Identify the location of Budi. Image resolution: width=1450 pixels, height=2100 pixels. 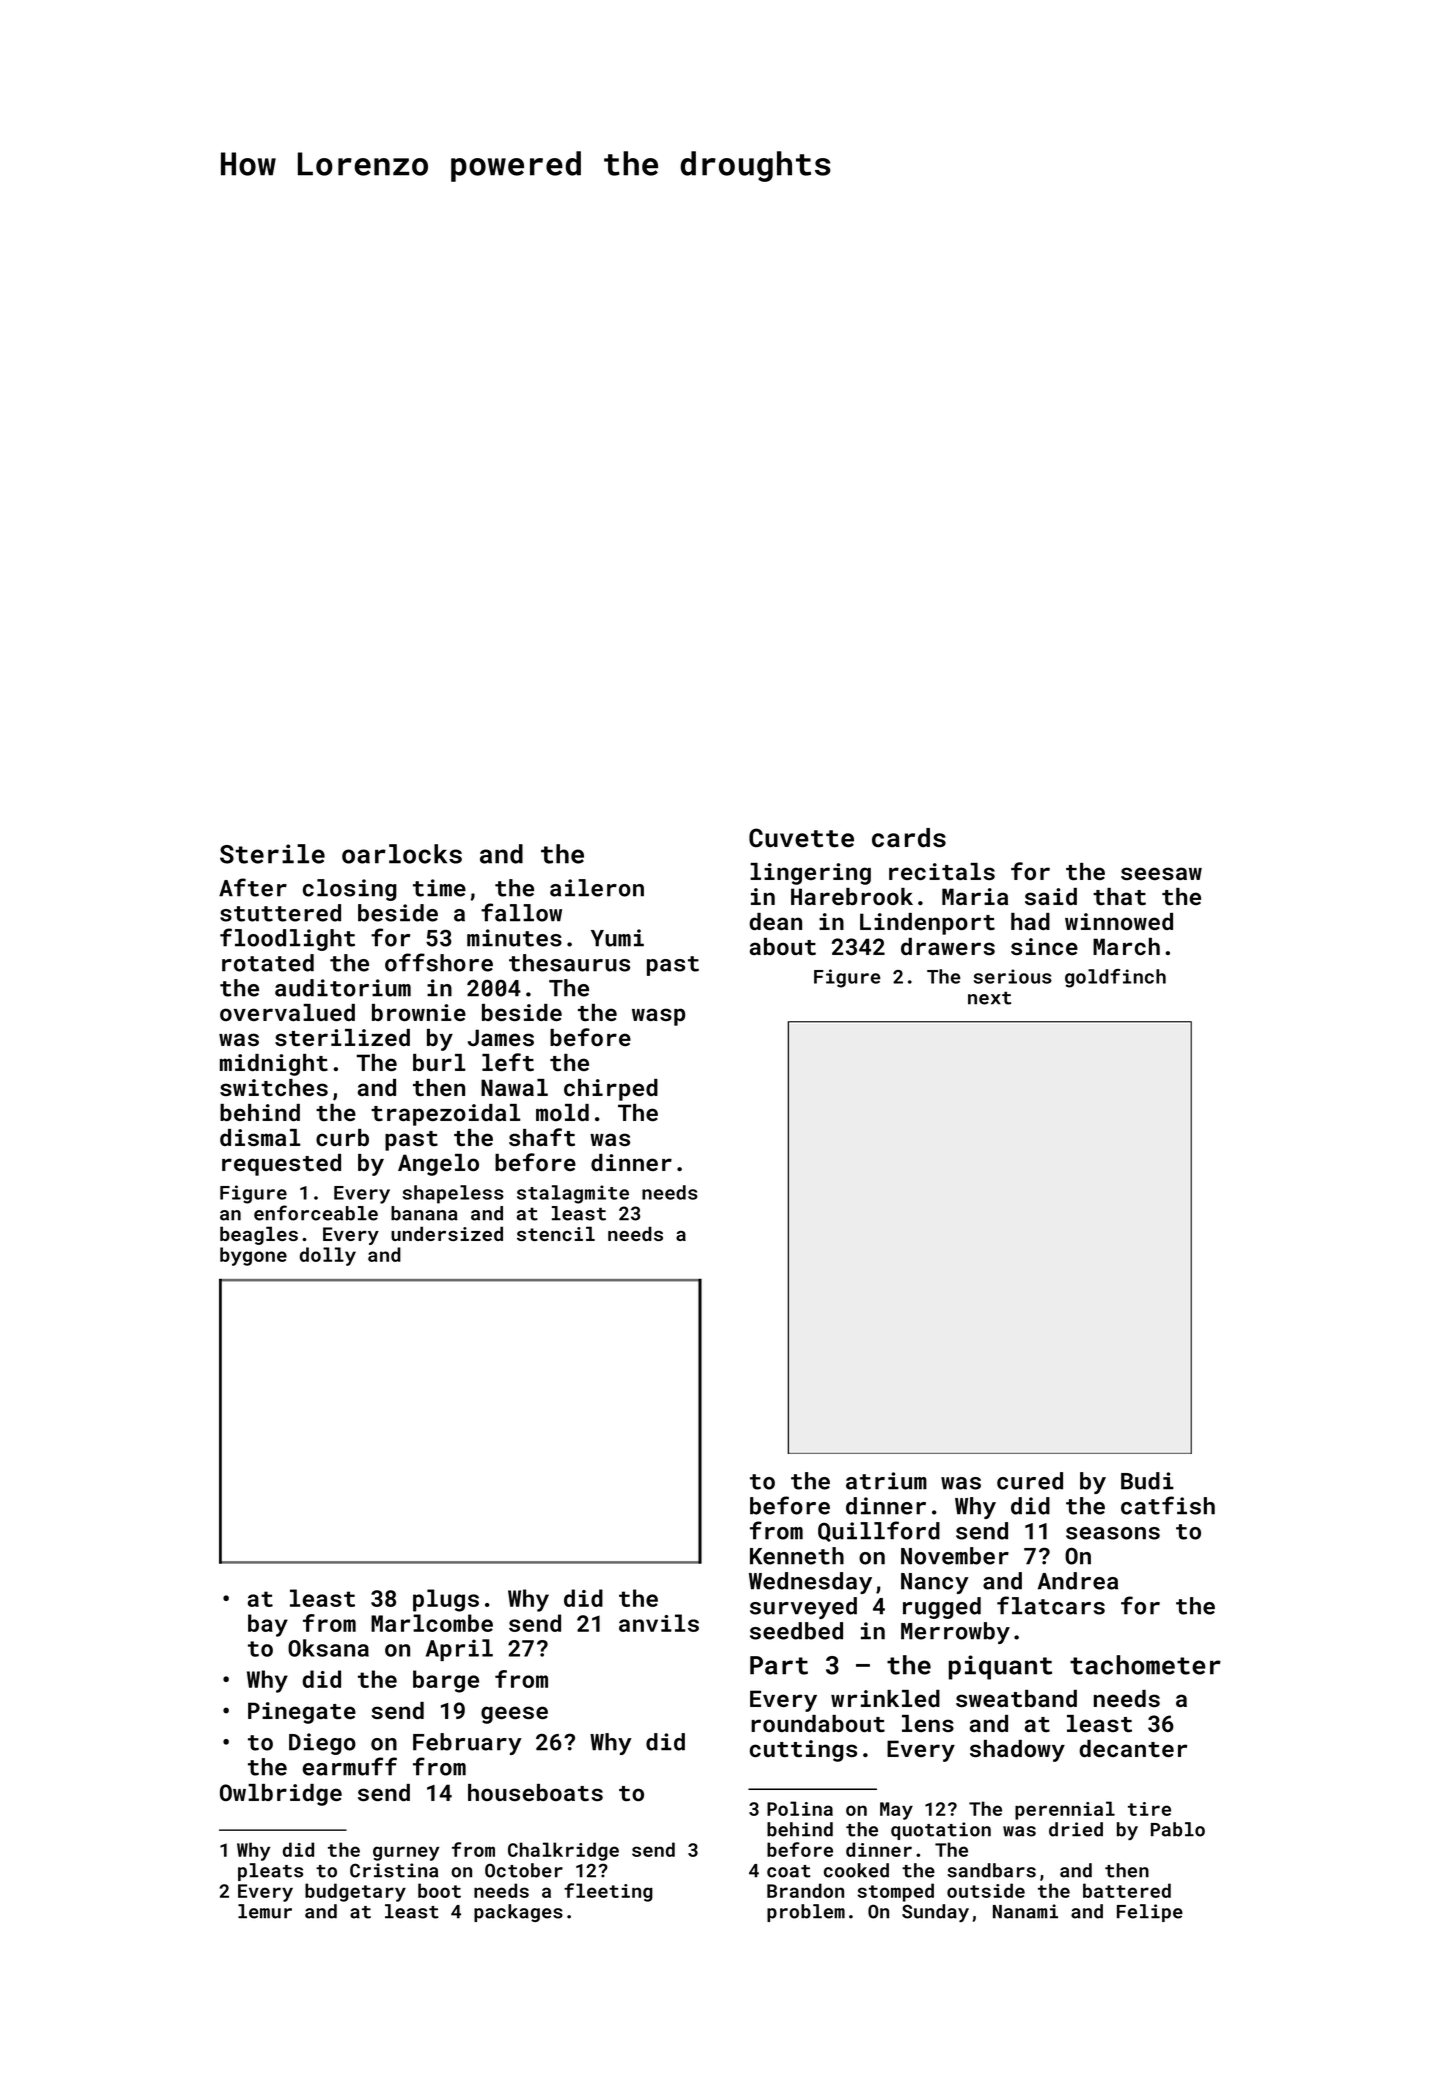
(1147, 1481).
